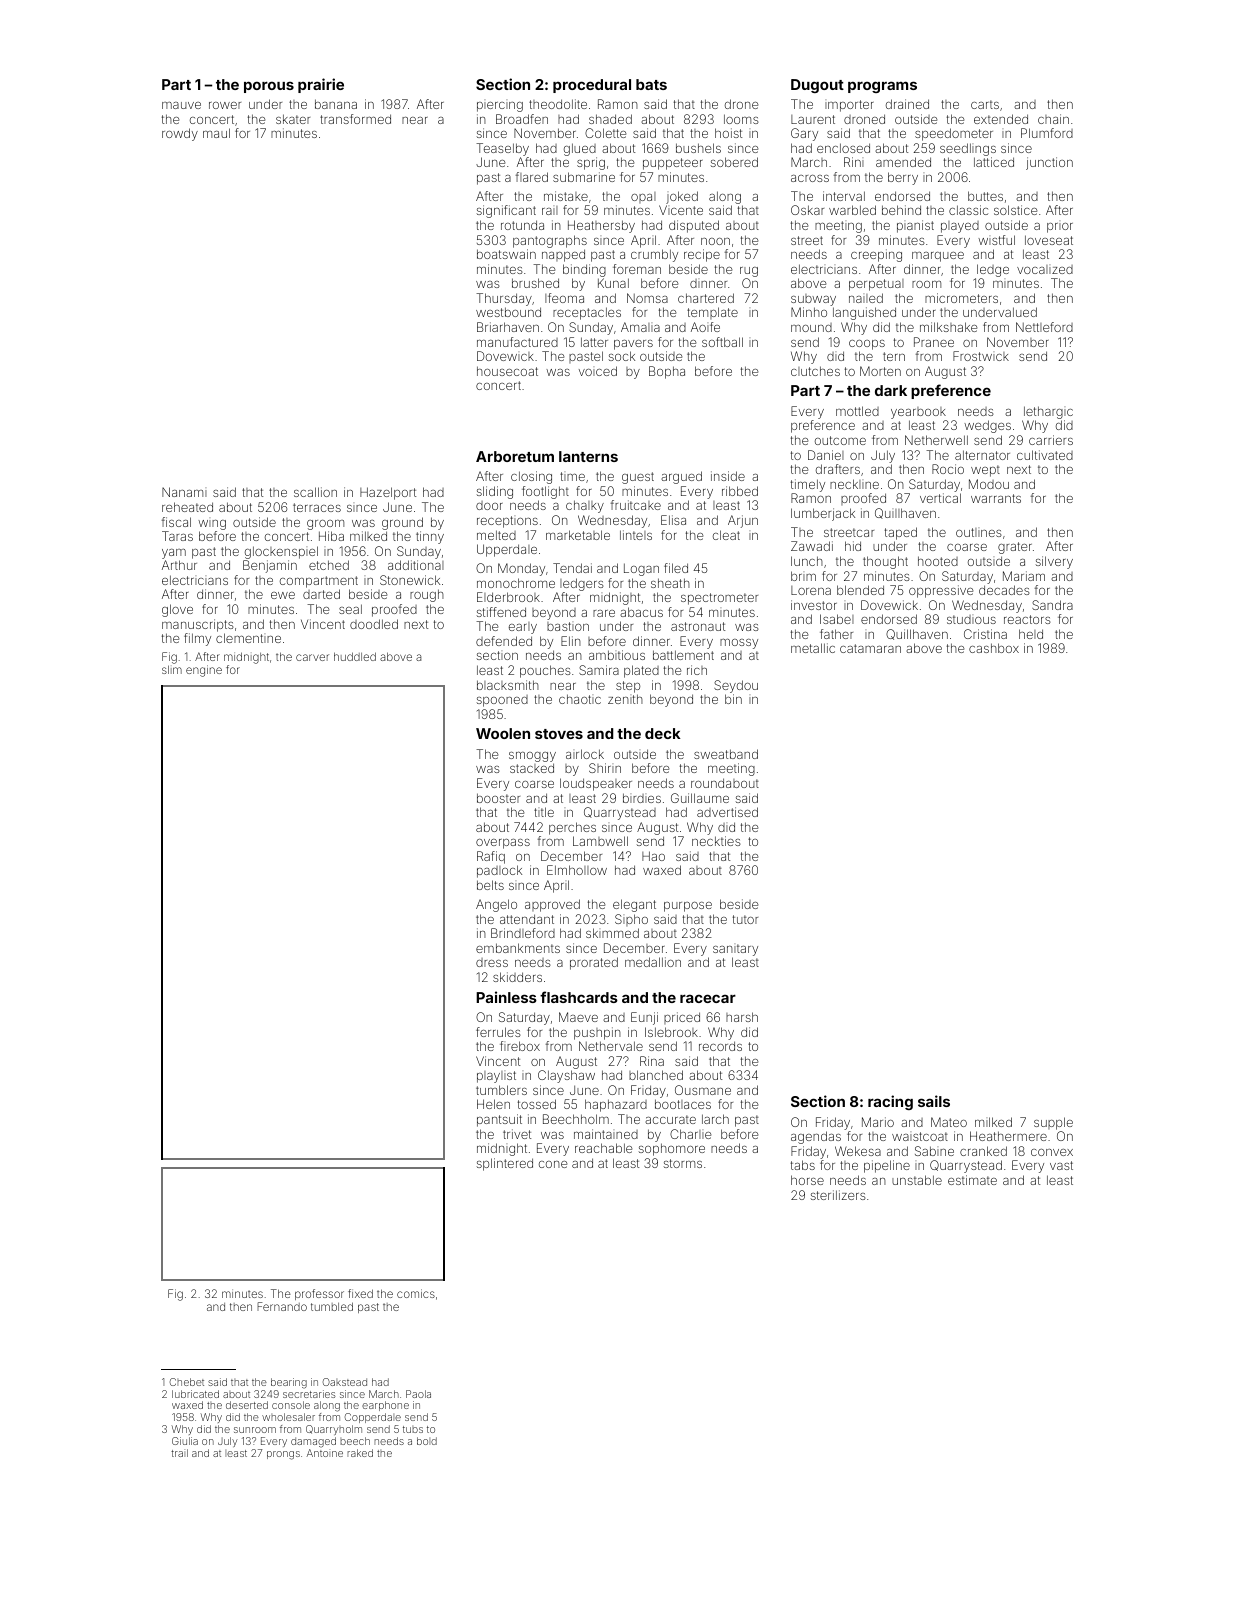 The height and width of the image is (1599, 1235). Describe the element at coordinates (498, 1032) in the image. I see `ferrules` at that location.
